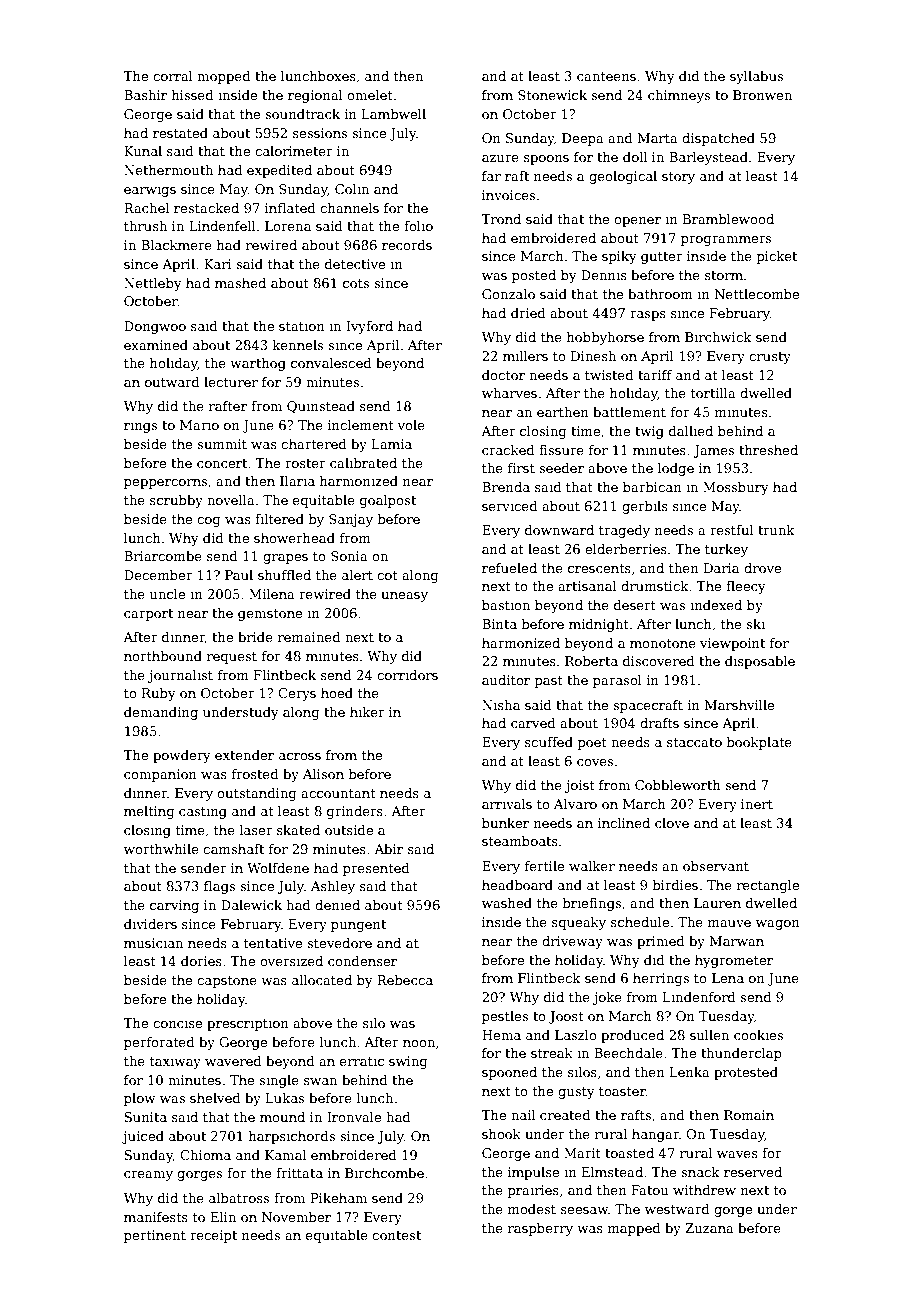 The height and width of the screenshot is (1308, 924). Describe the element at coordinates (352, 189) in the screenshot. I see `Colin` at that location.
